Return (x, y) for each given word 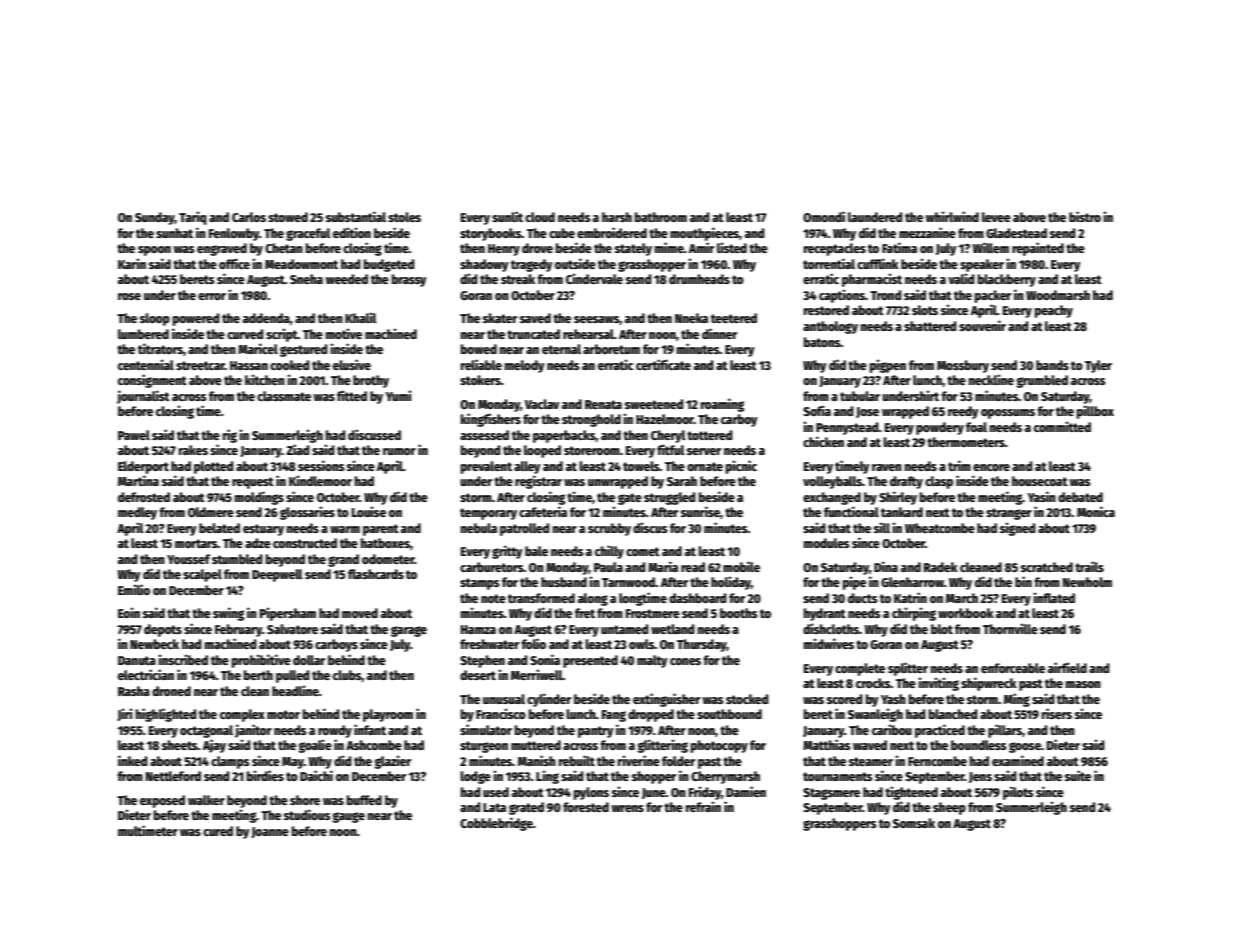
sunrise (700, 511)
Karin (132, 263)
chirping (914, 614)
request (253, 483)
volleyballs (832, 482)
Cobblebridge (496, 824)
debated (1080, 497)
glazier (392, 762)
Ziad (297, 449)
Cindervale (594, 278)
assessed (484, 435)
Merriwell (537, 674)
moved (360, 613)
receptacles (835, 249)
